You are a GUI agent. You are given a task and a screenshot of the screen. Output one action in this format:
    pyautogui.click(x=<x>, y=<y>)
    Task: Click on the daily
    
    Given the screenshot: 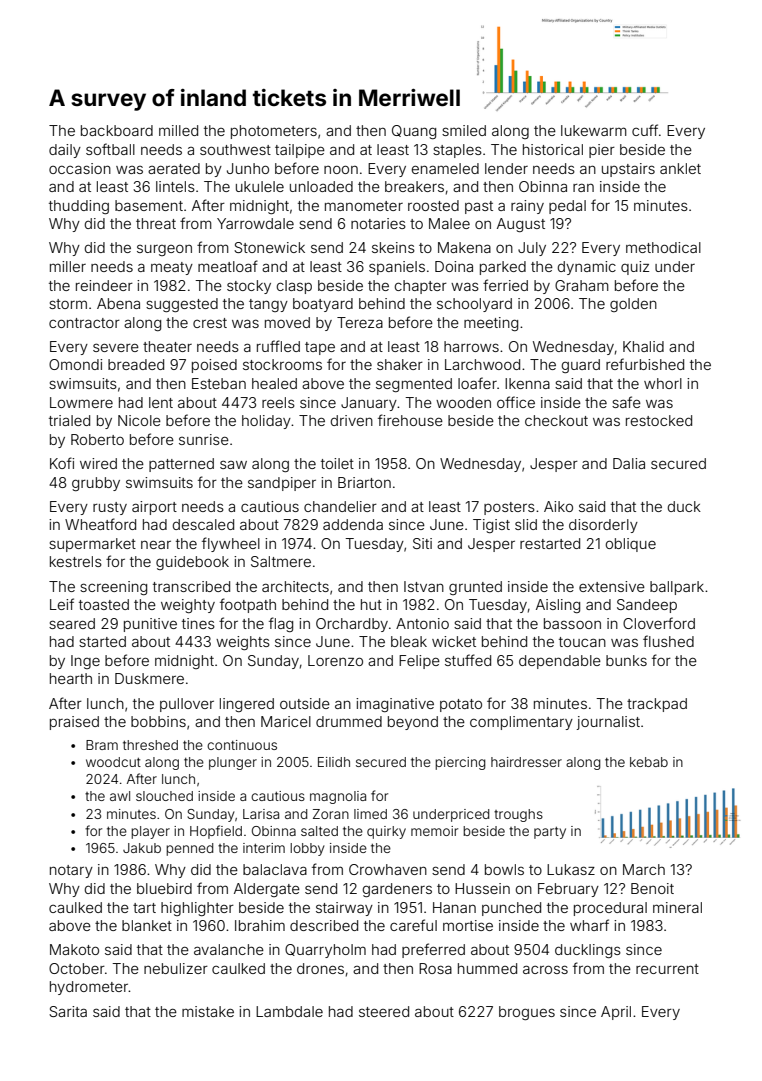 What is the action you would take?
    pyautogui.click(x=65, y=151)
